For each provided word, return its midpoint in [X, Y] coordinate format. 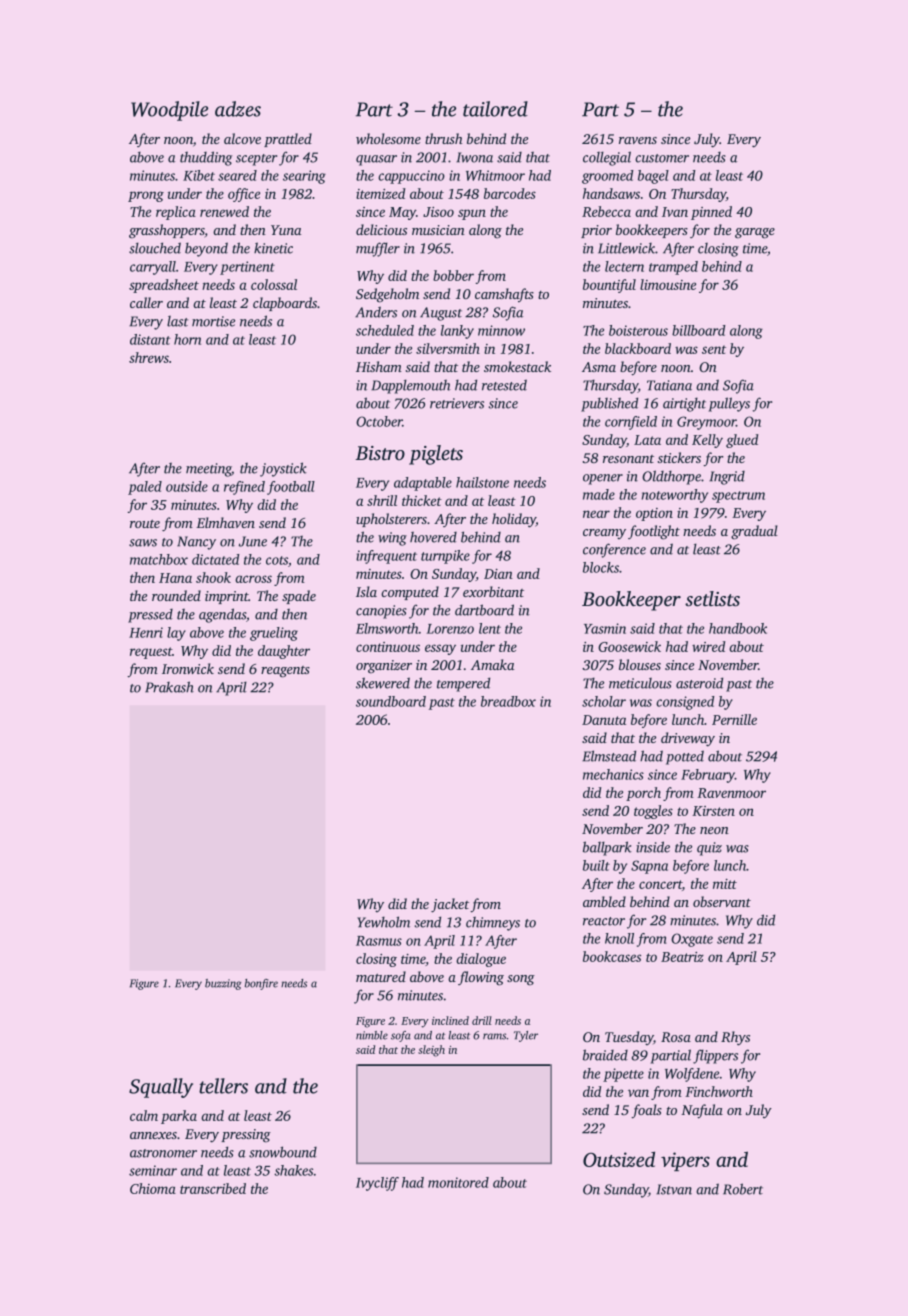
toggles [653, 812]
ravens [638, 140]
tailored [495, 109]
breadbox [508, 701]
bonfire [261, 984]
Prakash [169, 687]
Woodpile [169, 111]
